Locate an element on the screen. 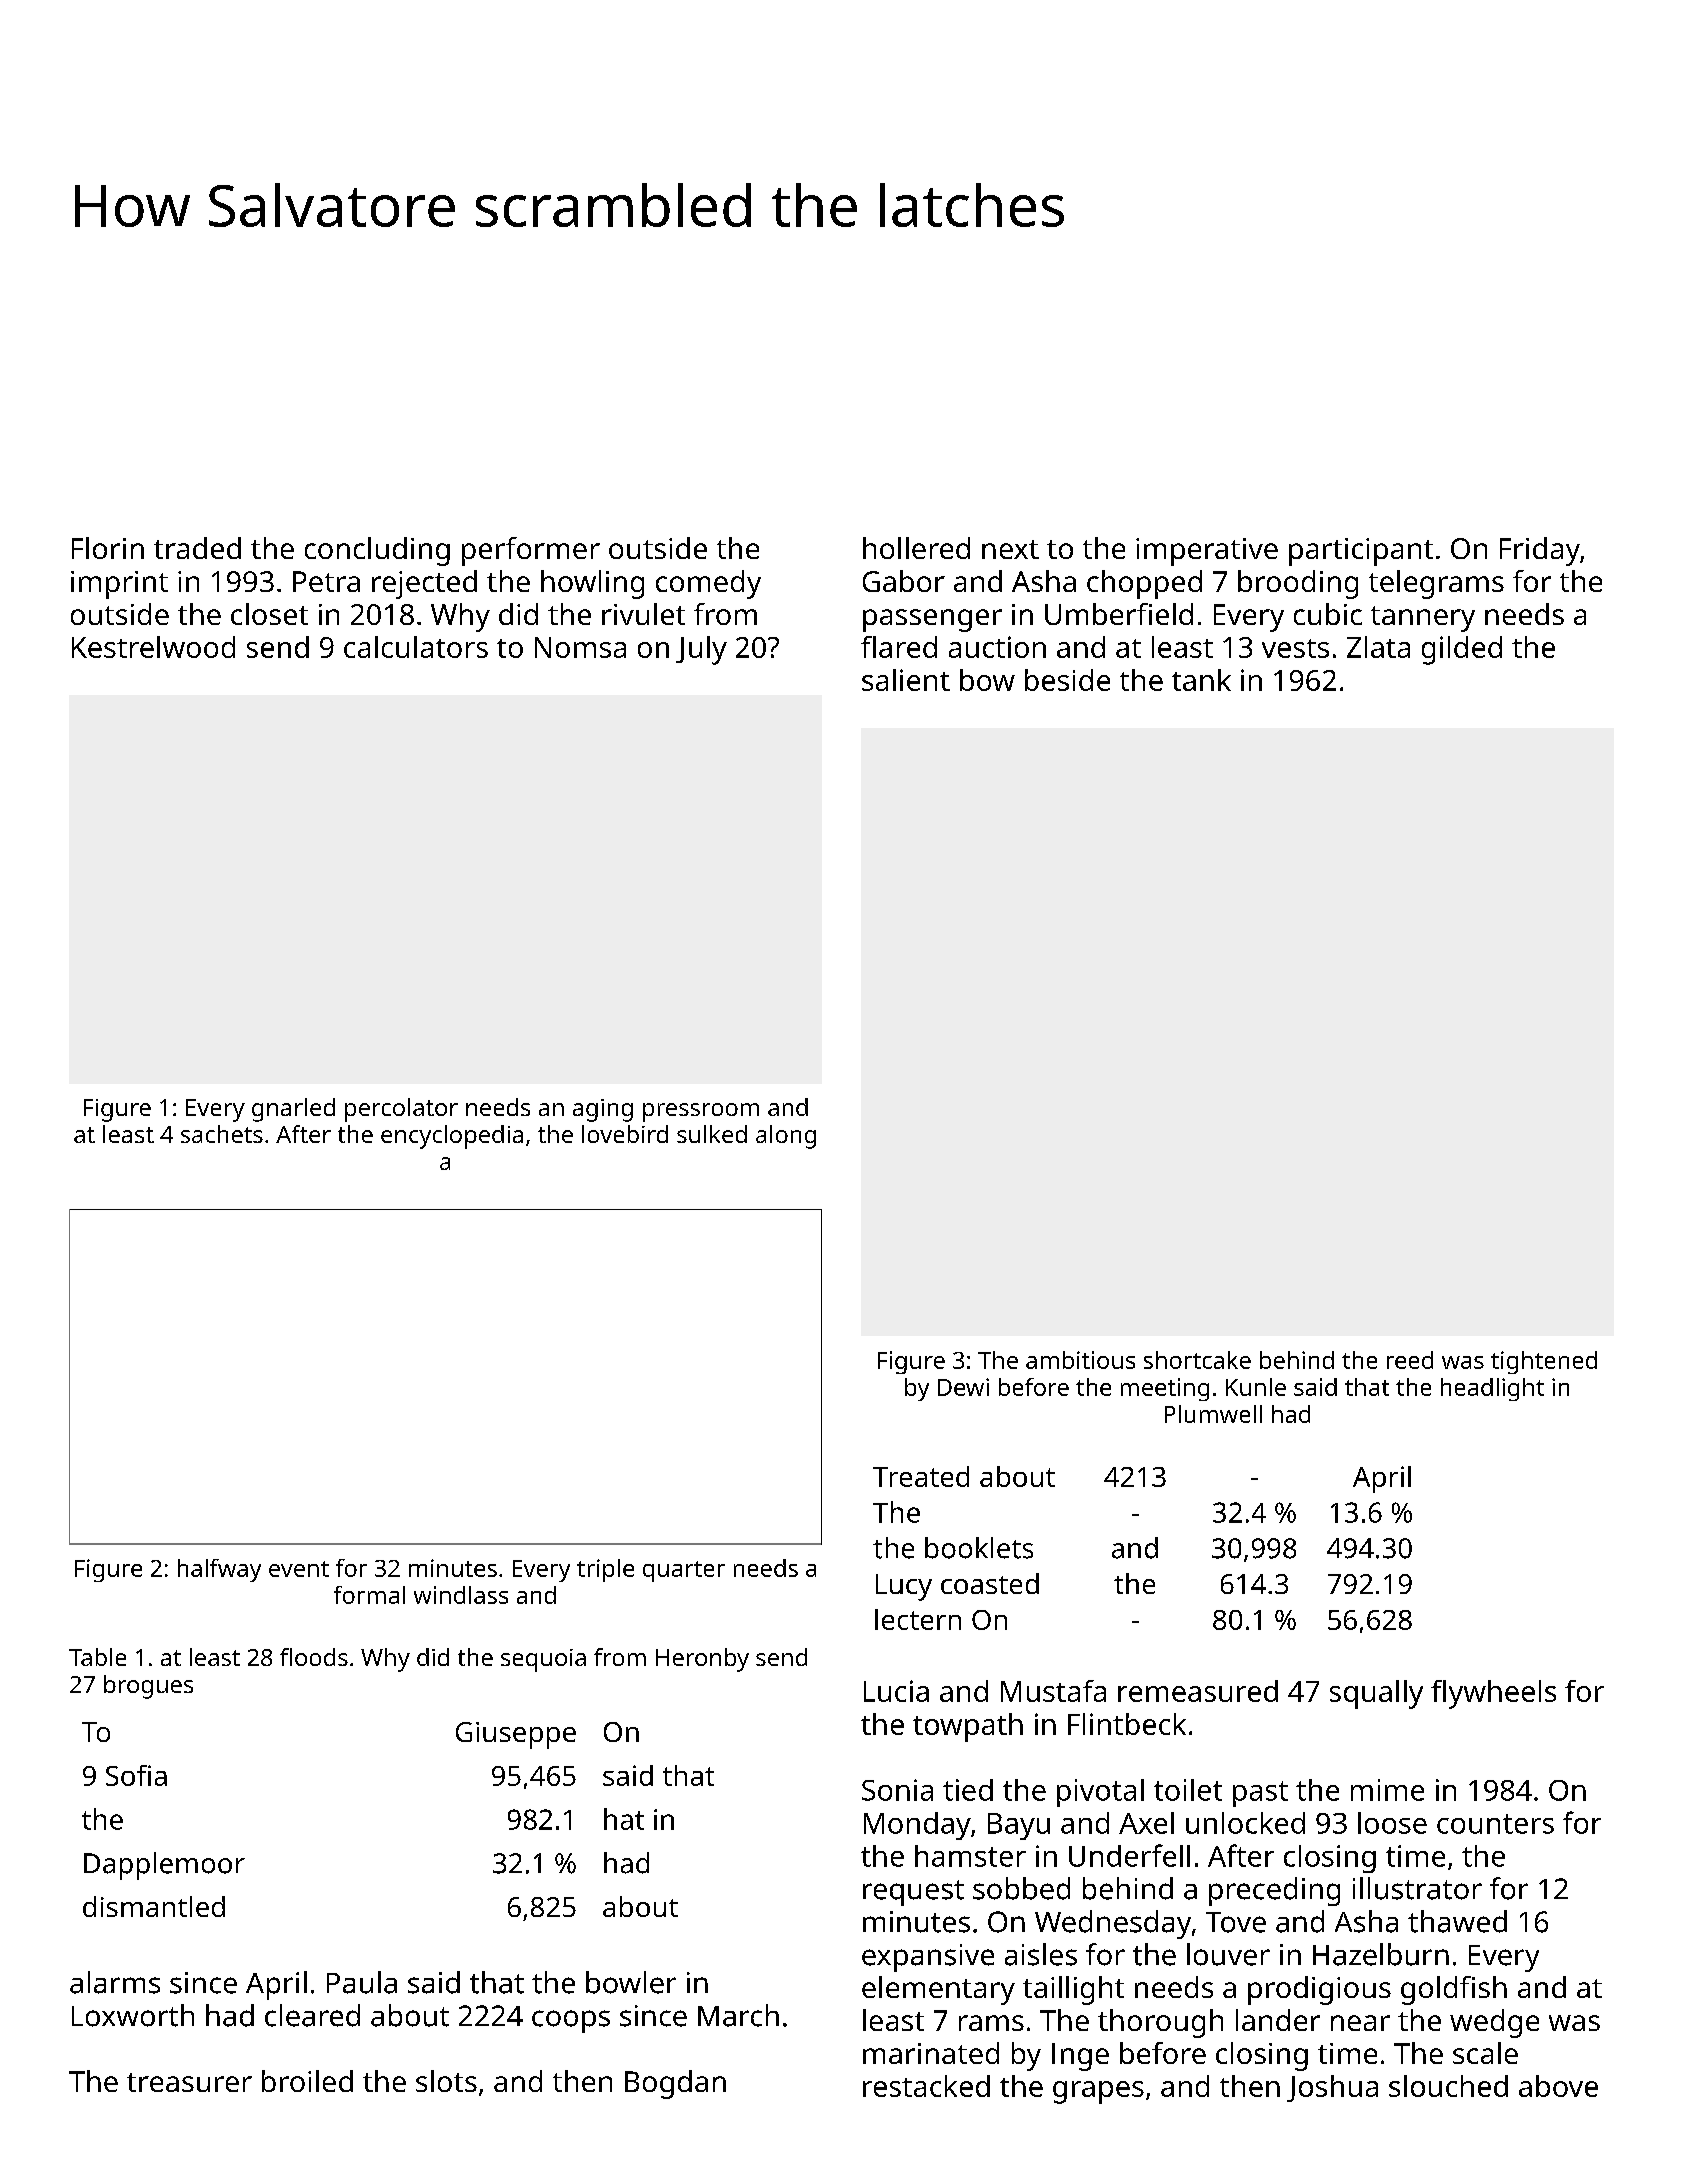  next is located at coordinates (1010, 549).
